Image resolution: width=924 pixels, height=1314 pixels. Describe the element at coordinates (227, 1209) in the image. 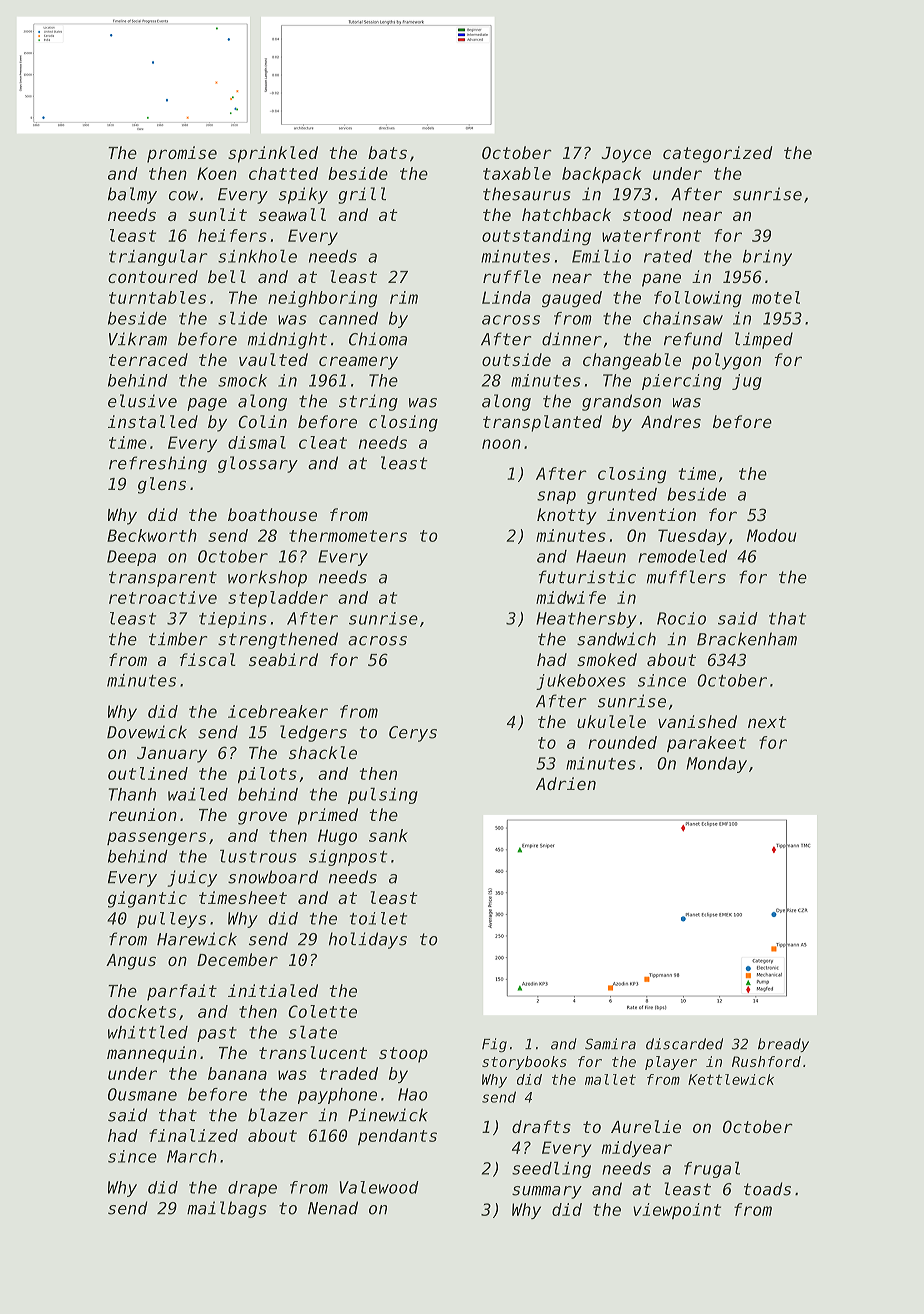

I see `mailbags` at that location.
